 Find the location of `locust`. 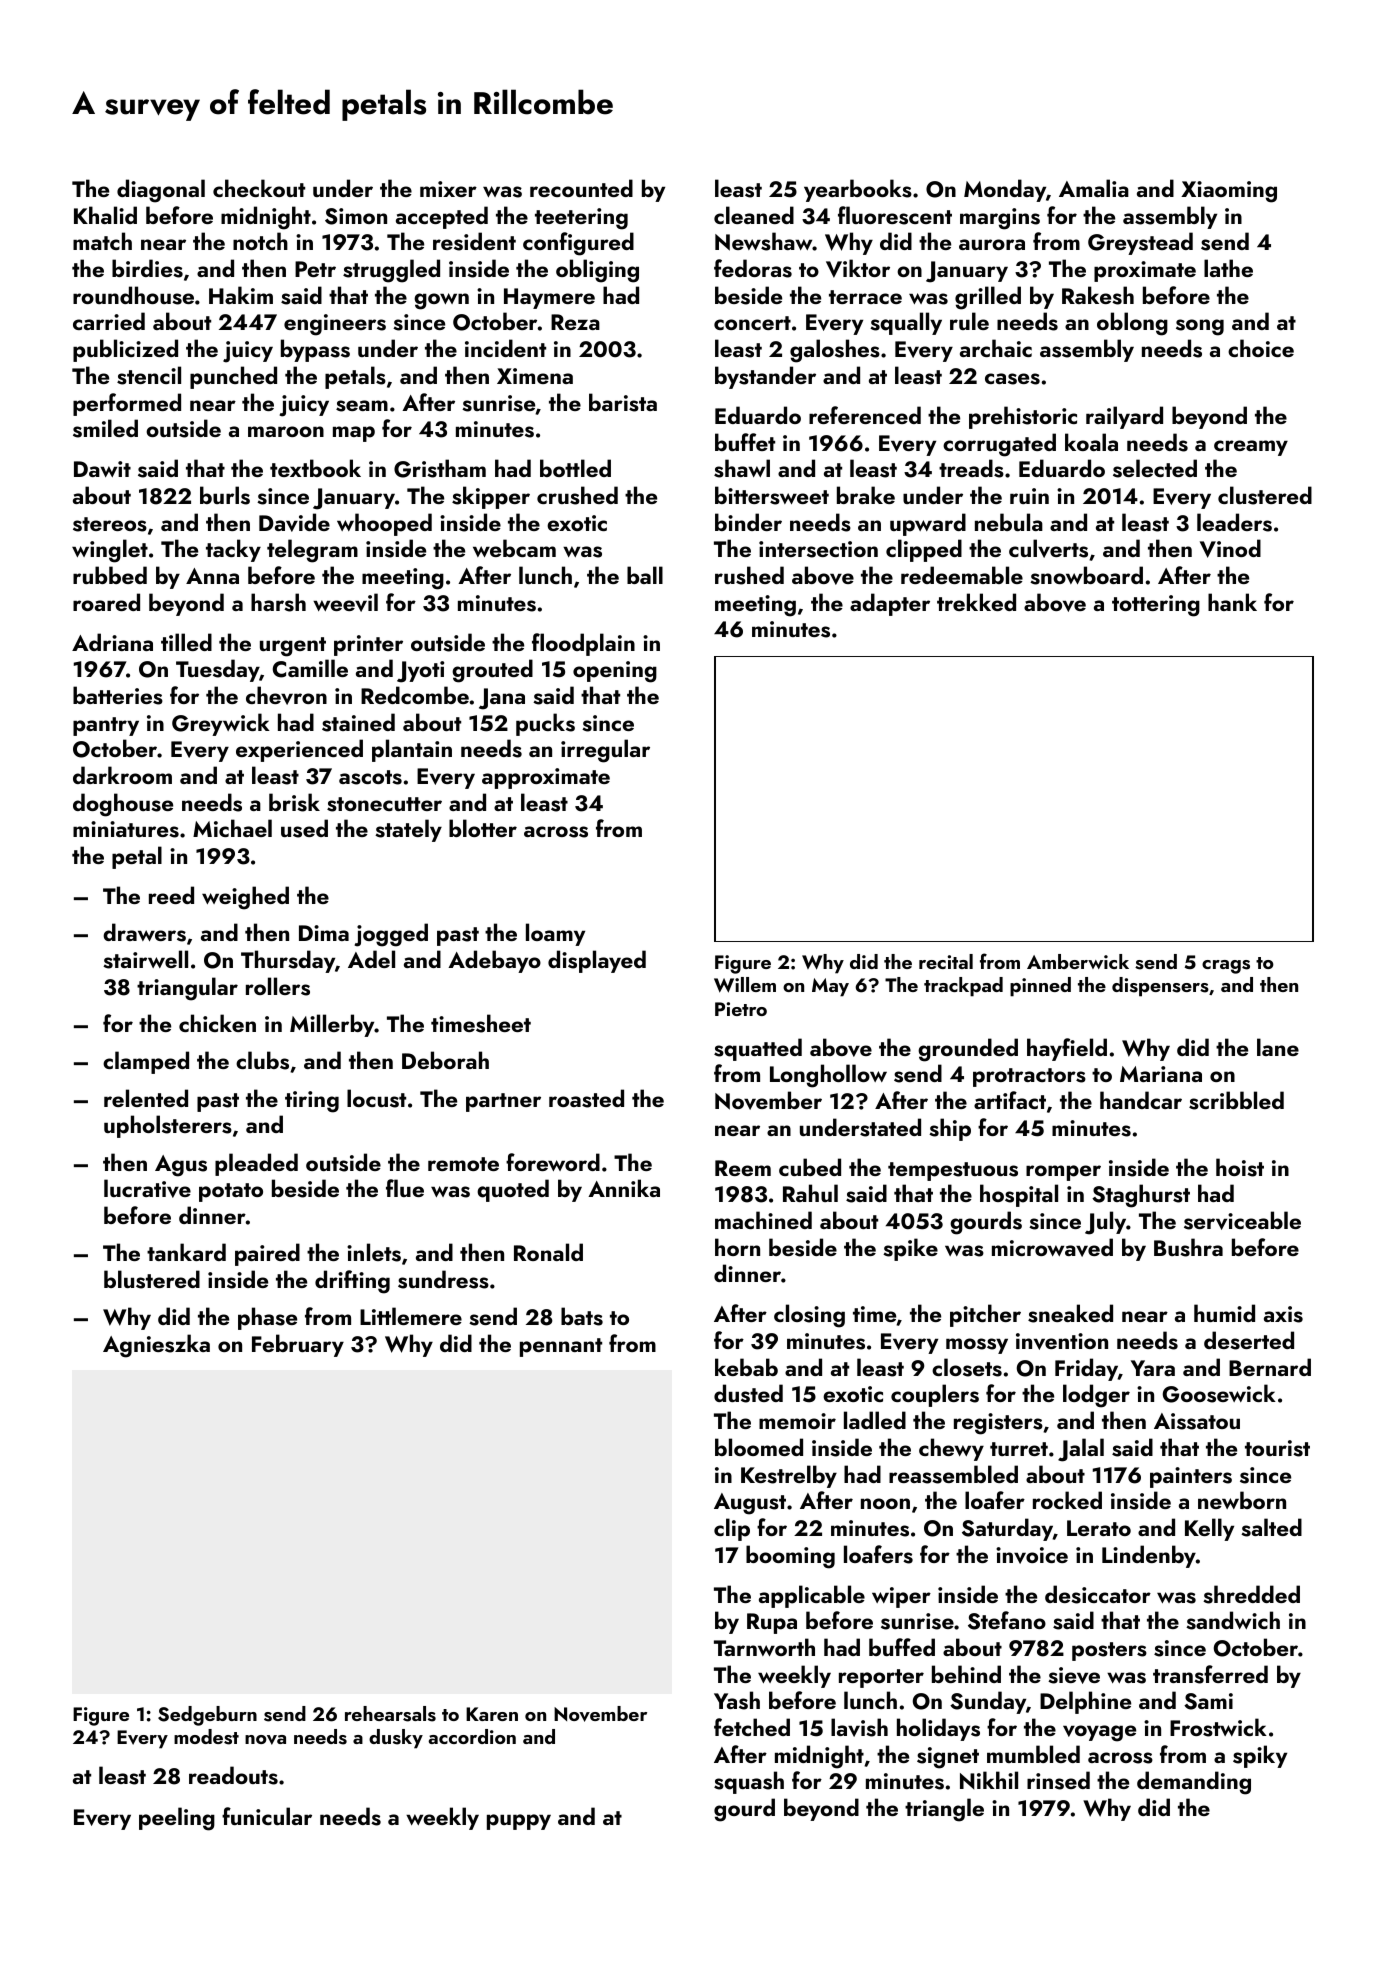

locust is located at coordinates (376, 1098).
